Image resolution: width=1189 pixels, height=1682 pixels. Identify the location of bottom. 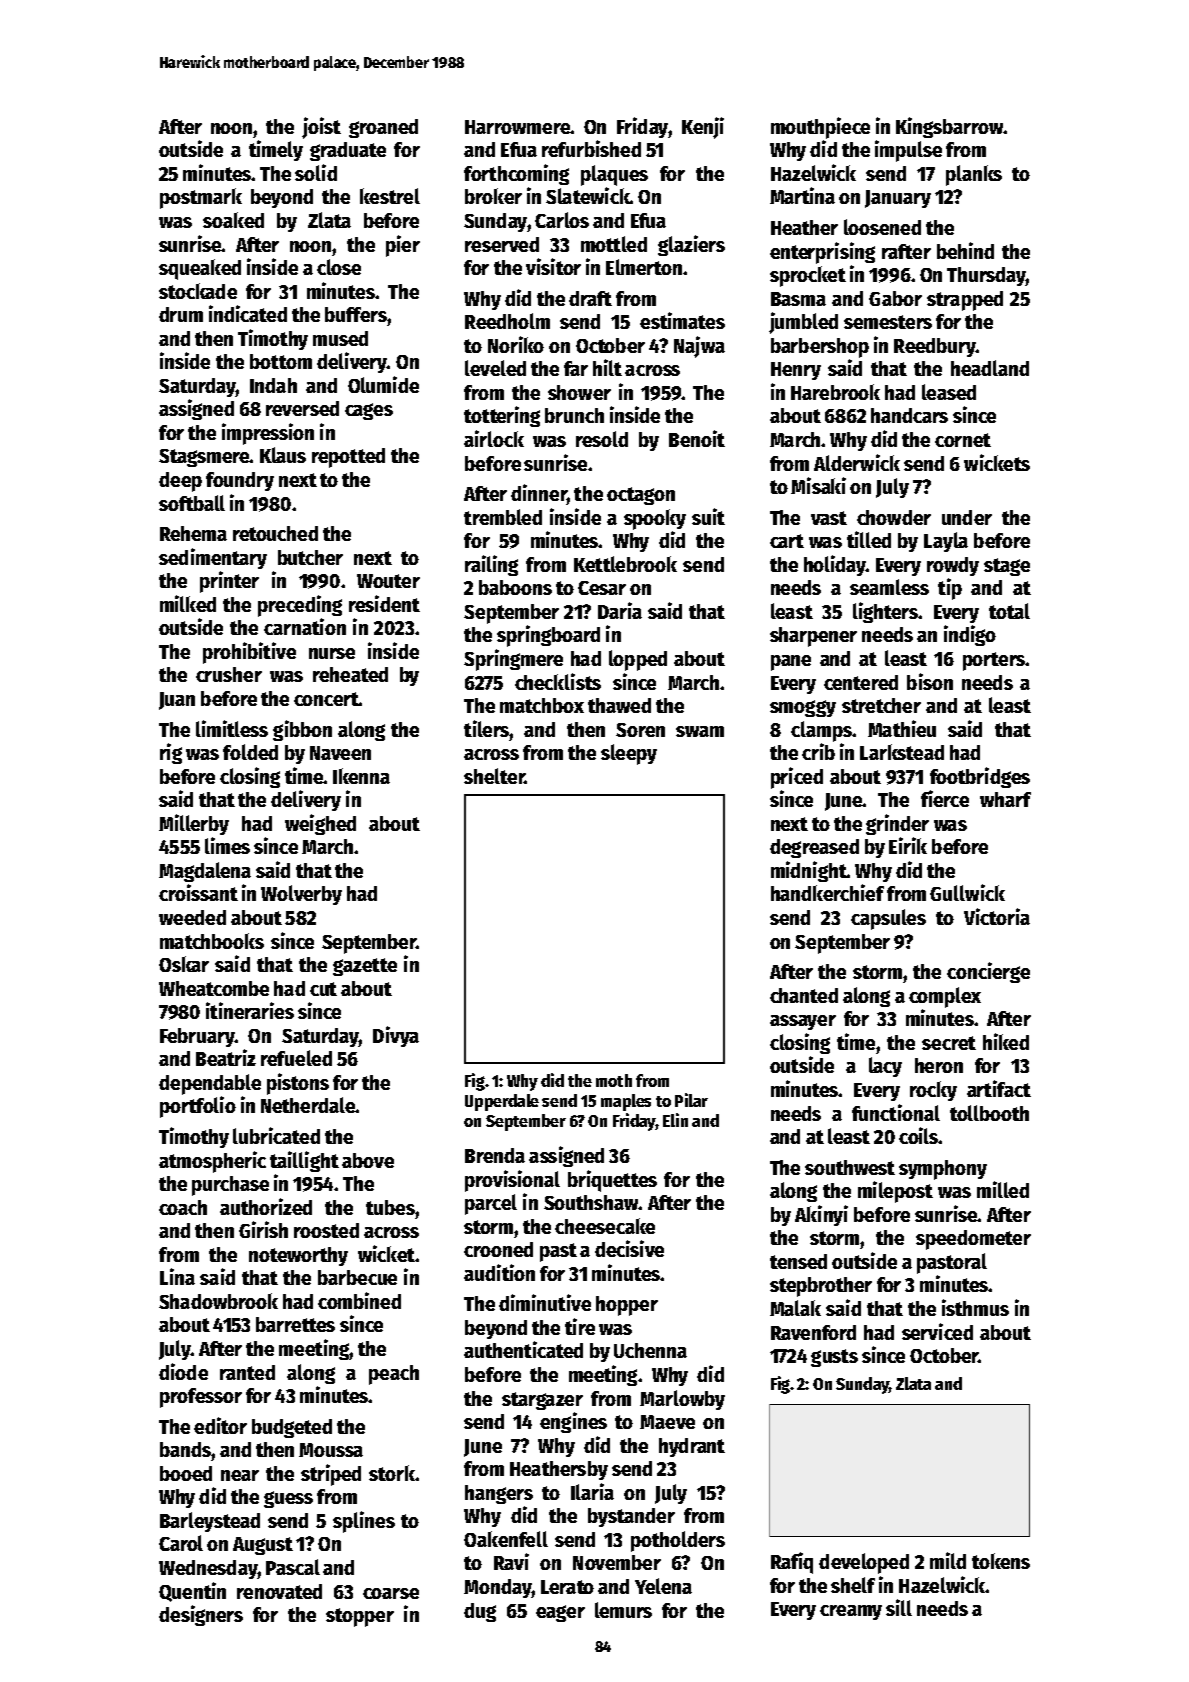
(281, 361).
